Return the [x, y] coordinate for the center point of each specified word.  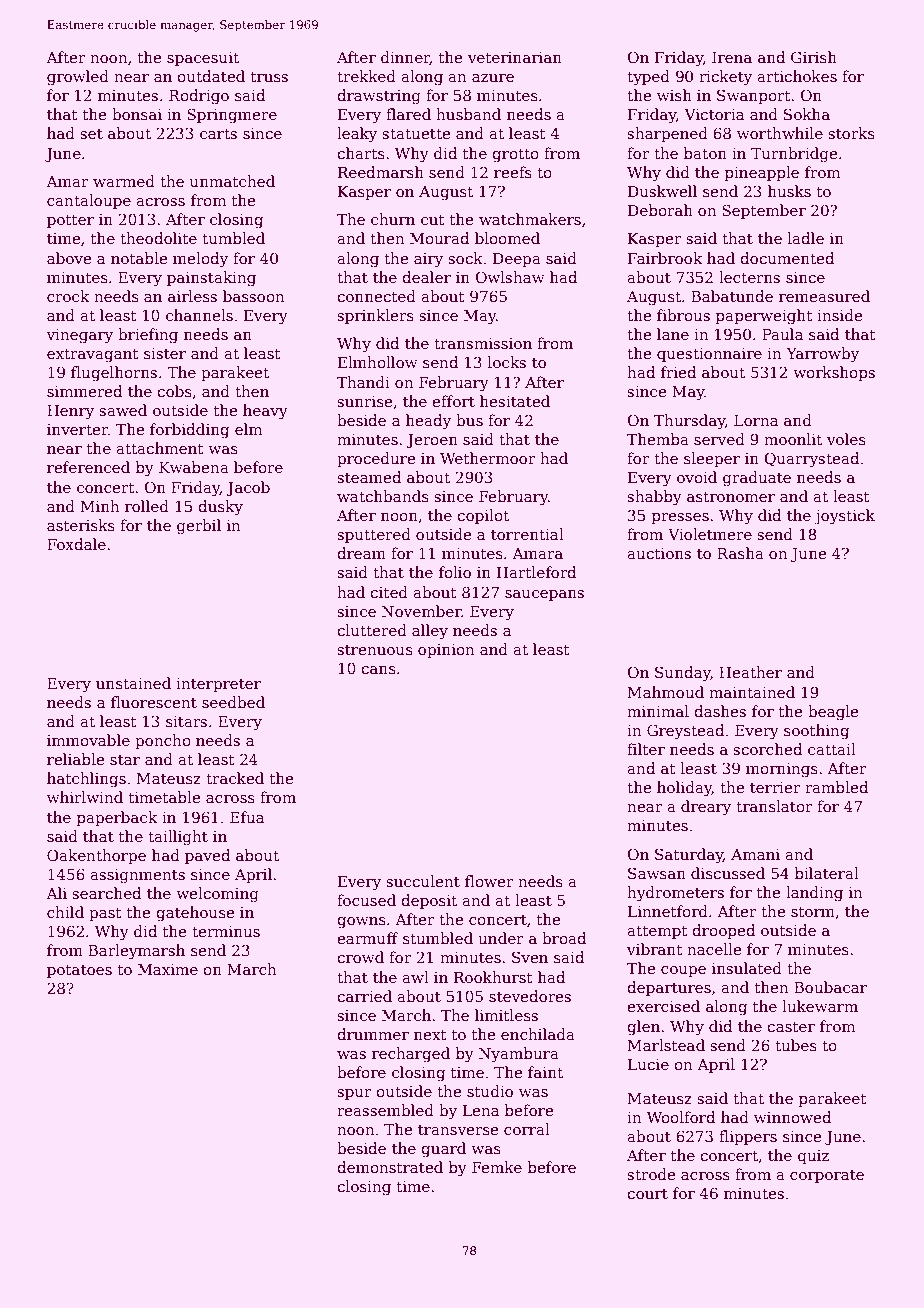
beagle [833, 713]
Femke [497, 1167]
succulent [423, 881]
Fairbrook [665, 258]
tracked [235, 778]
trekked [366, 76]
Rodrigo [199, 97]
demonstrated [390, 1167]
